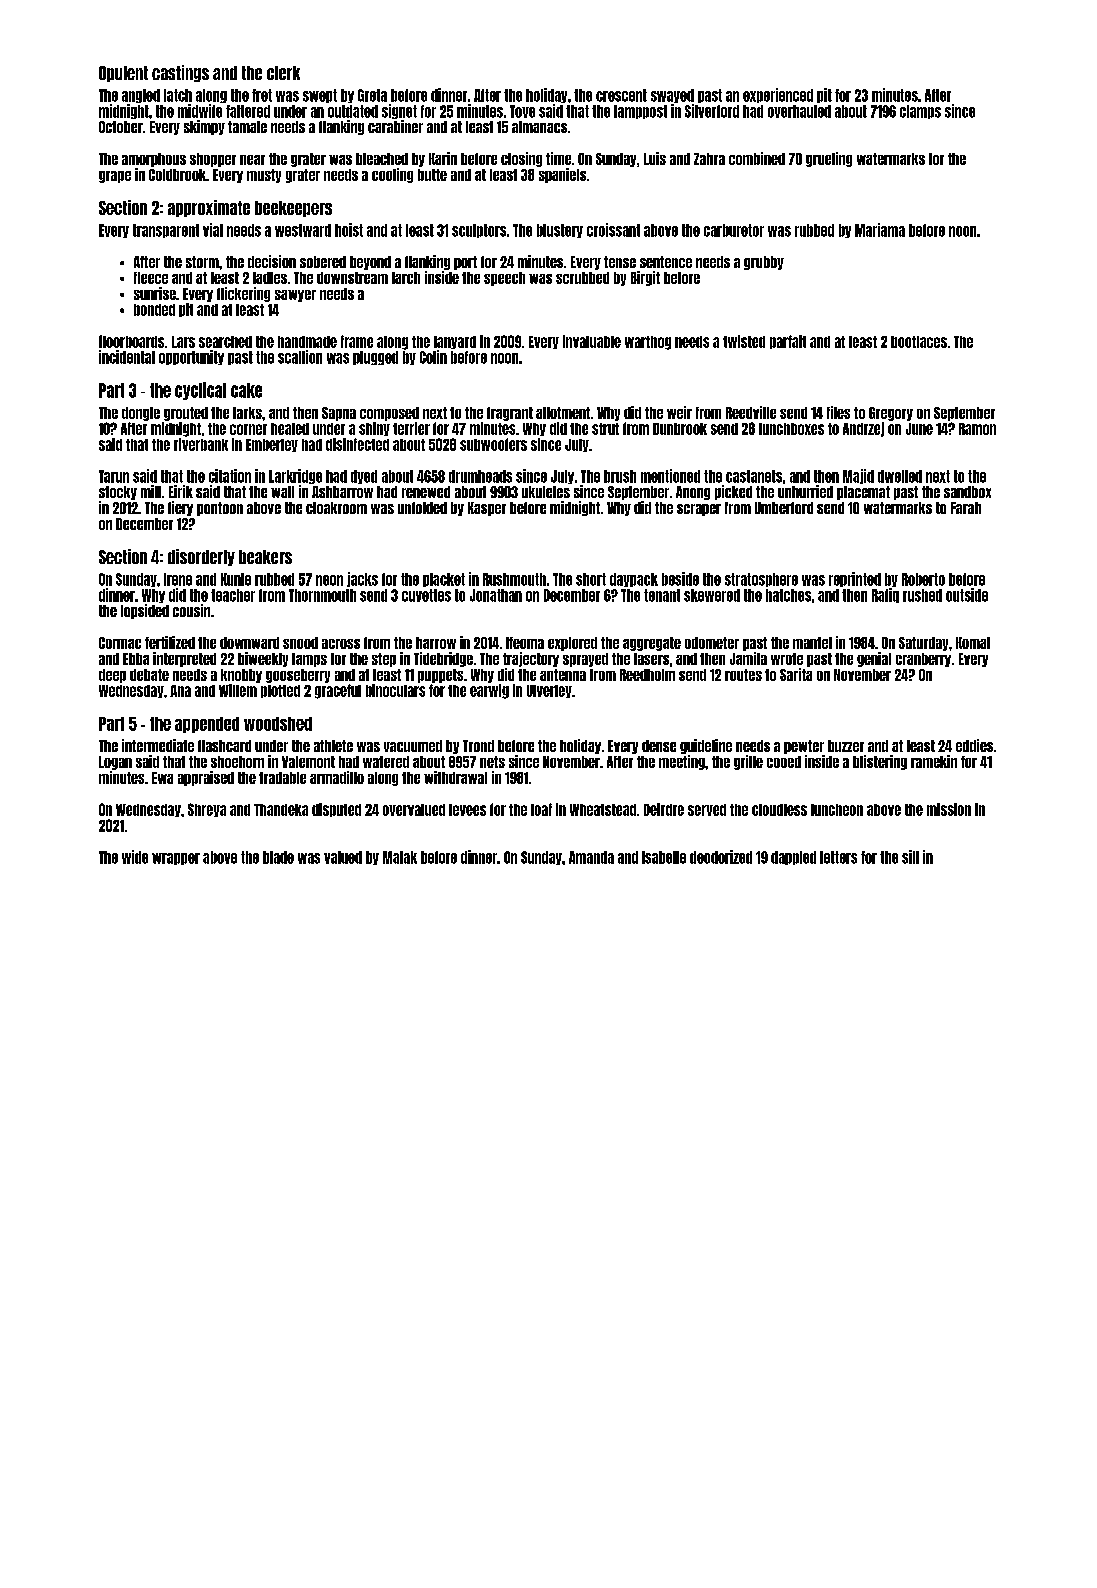 This image has width=1097, height=1588. What do you see at coordinates (145, 611) in the image?
I see `lopsided` at bounding box center [145, 611].
